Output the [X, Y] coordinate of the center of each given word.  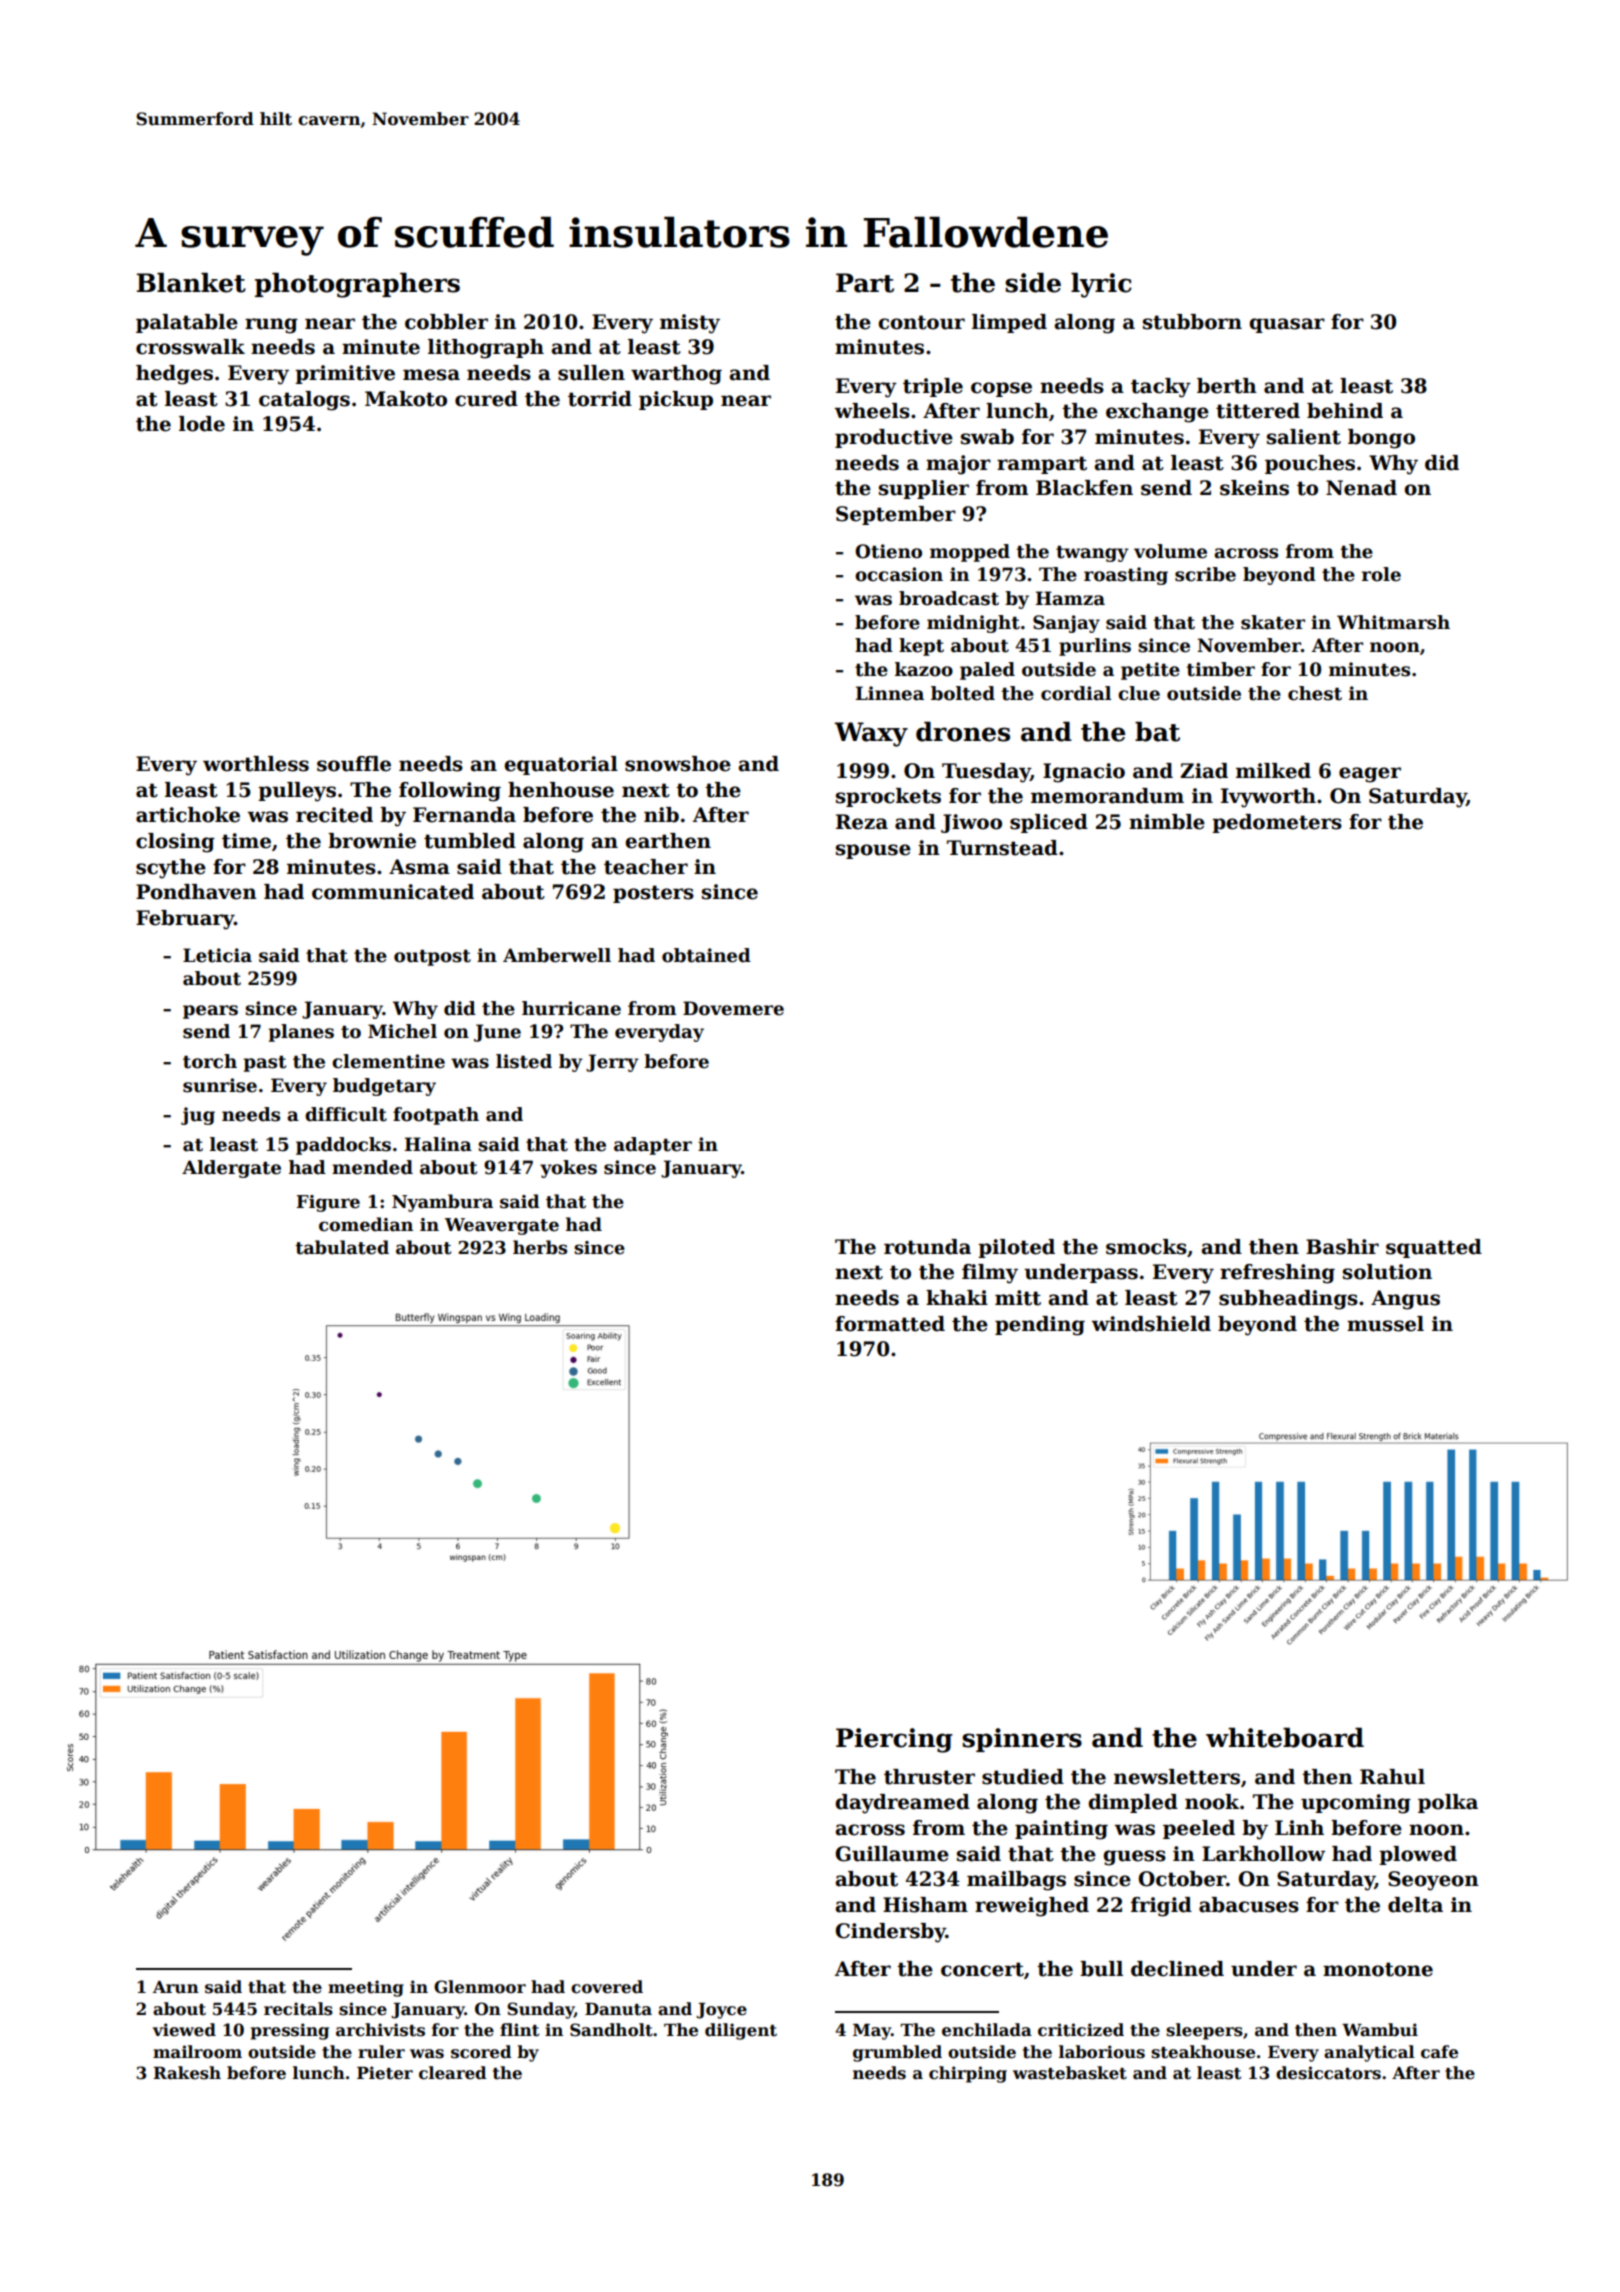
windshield [1151, 1324]
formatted [890, 1324]
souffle [354, 764]
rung [271, 326]
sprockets [888, 797]
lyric [1101, 285]
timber [1221, 669]
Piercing [894, 1740]
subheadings [1288, 1300]
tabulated [342, 1247]
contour [921, 322]
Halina [438, 1144]
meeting [366, 1988]
